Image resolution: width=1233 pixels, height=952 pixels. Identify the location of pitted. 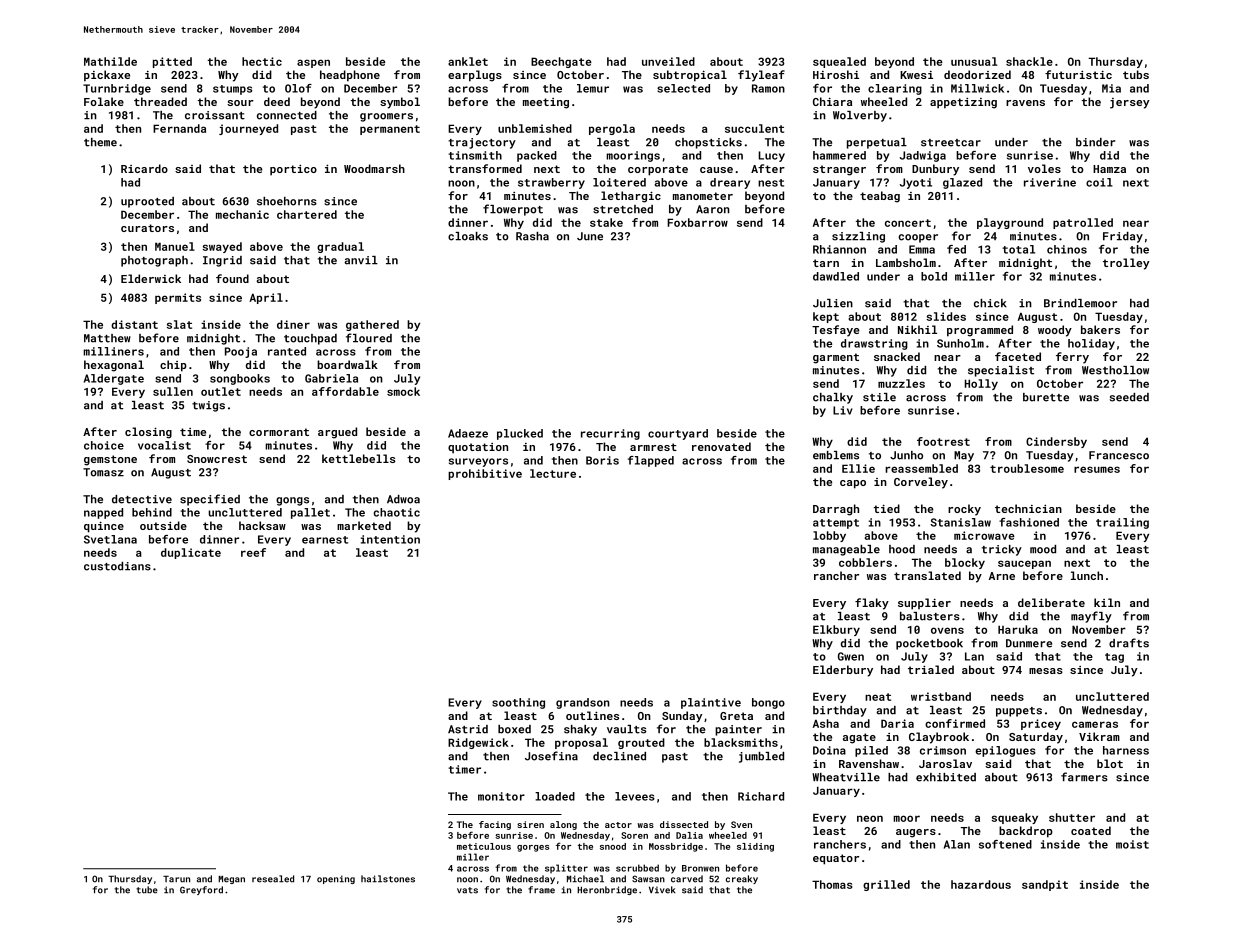
(172, 62).
